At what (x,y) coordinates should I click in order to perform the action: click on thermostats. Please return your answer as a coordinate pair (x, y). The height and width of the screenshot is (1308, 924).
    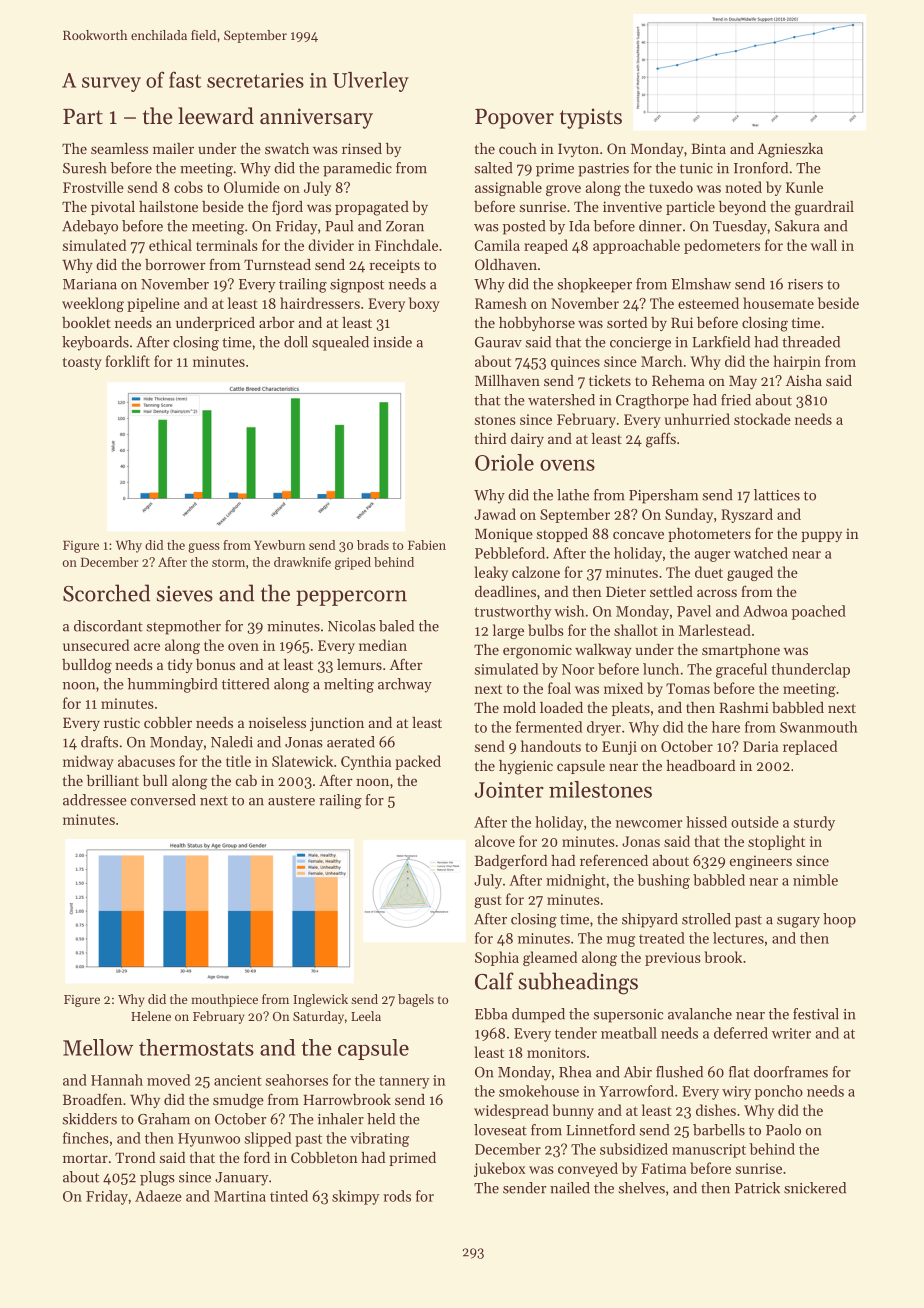
    Looking at the image, I should click on (196, 1047).
